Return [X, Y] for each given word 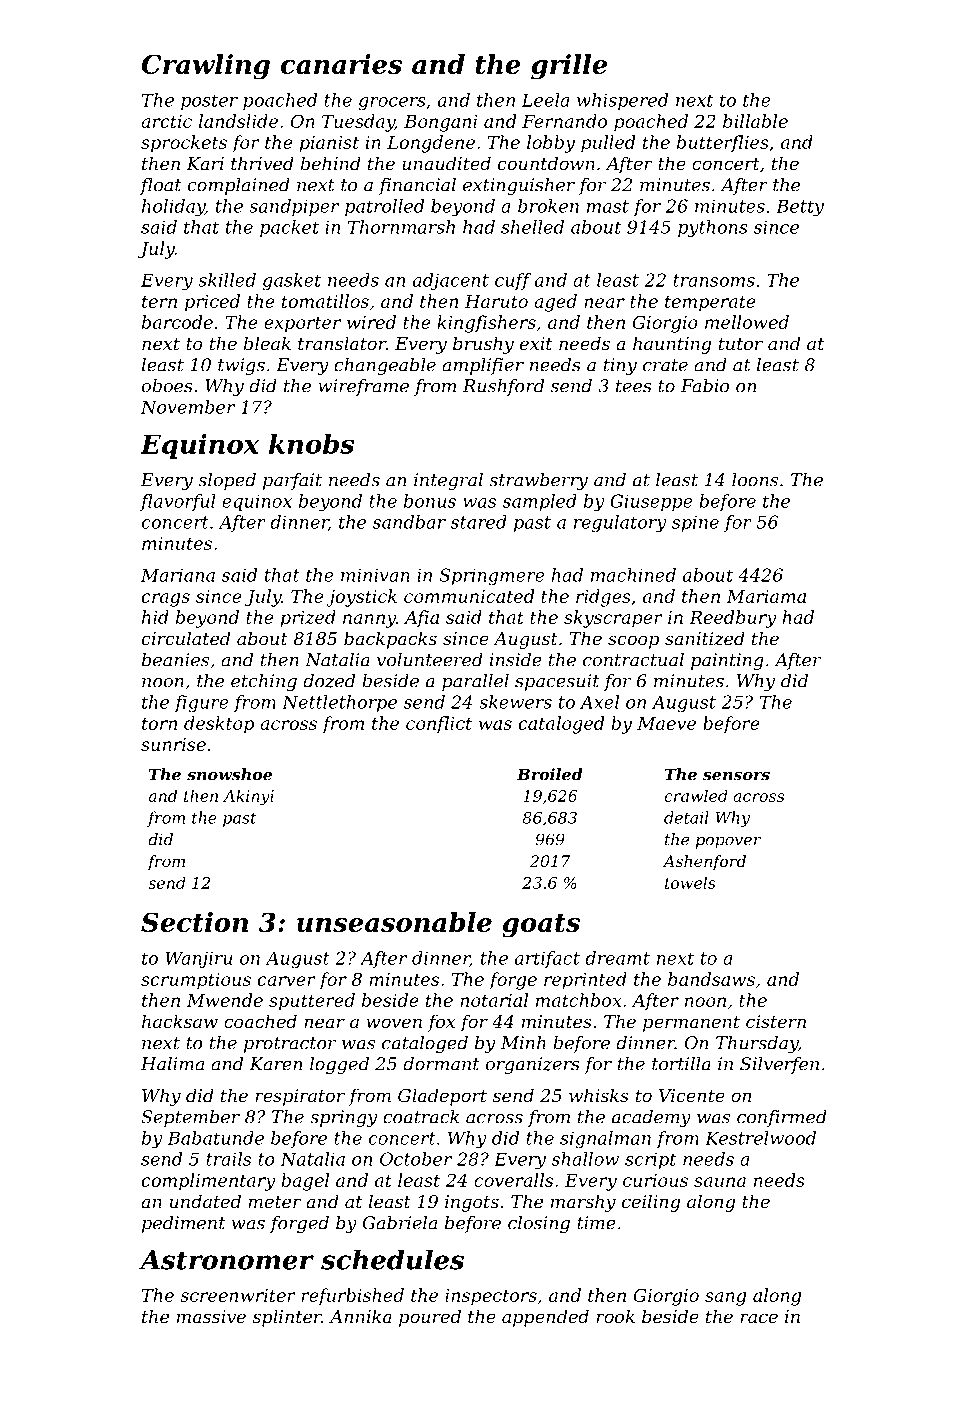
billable [755, 121]
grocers [392, 104]
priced [212, 303]
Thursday [757, 1044]
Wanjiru [198, 959]
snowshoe [229, 774]
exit [536, 343]
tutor [741, 344]
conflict [439, 725]
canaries [341, 64]
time [596, 1223]
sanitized [705, 638]
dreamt [617, 958]
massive [211, 1316]
